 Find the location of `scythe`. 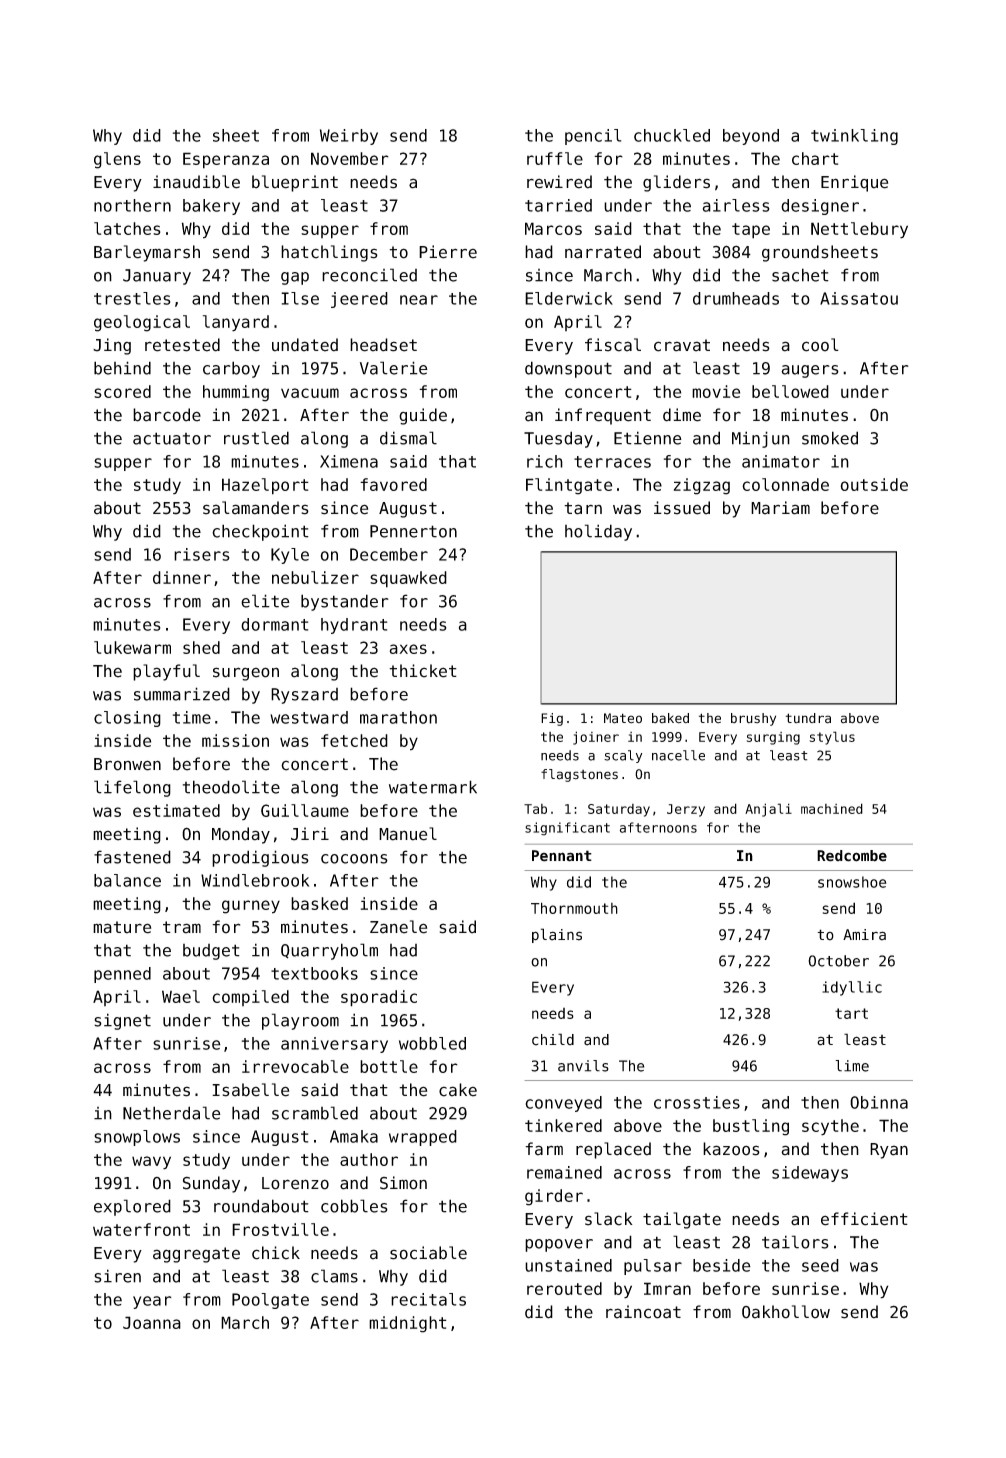

scythe is located at coordinates (830, 1127).
